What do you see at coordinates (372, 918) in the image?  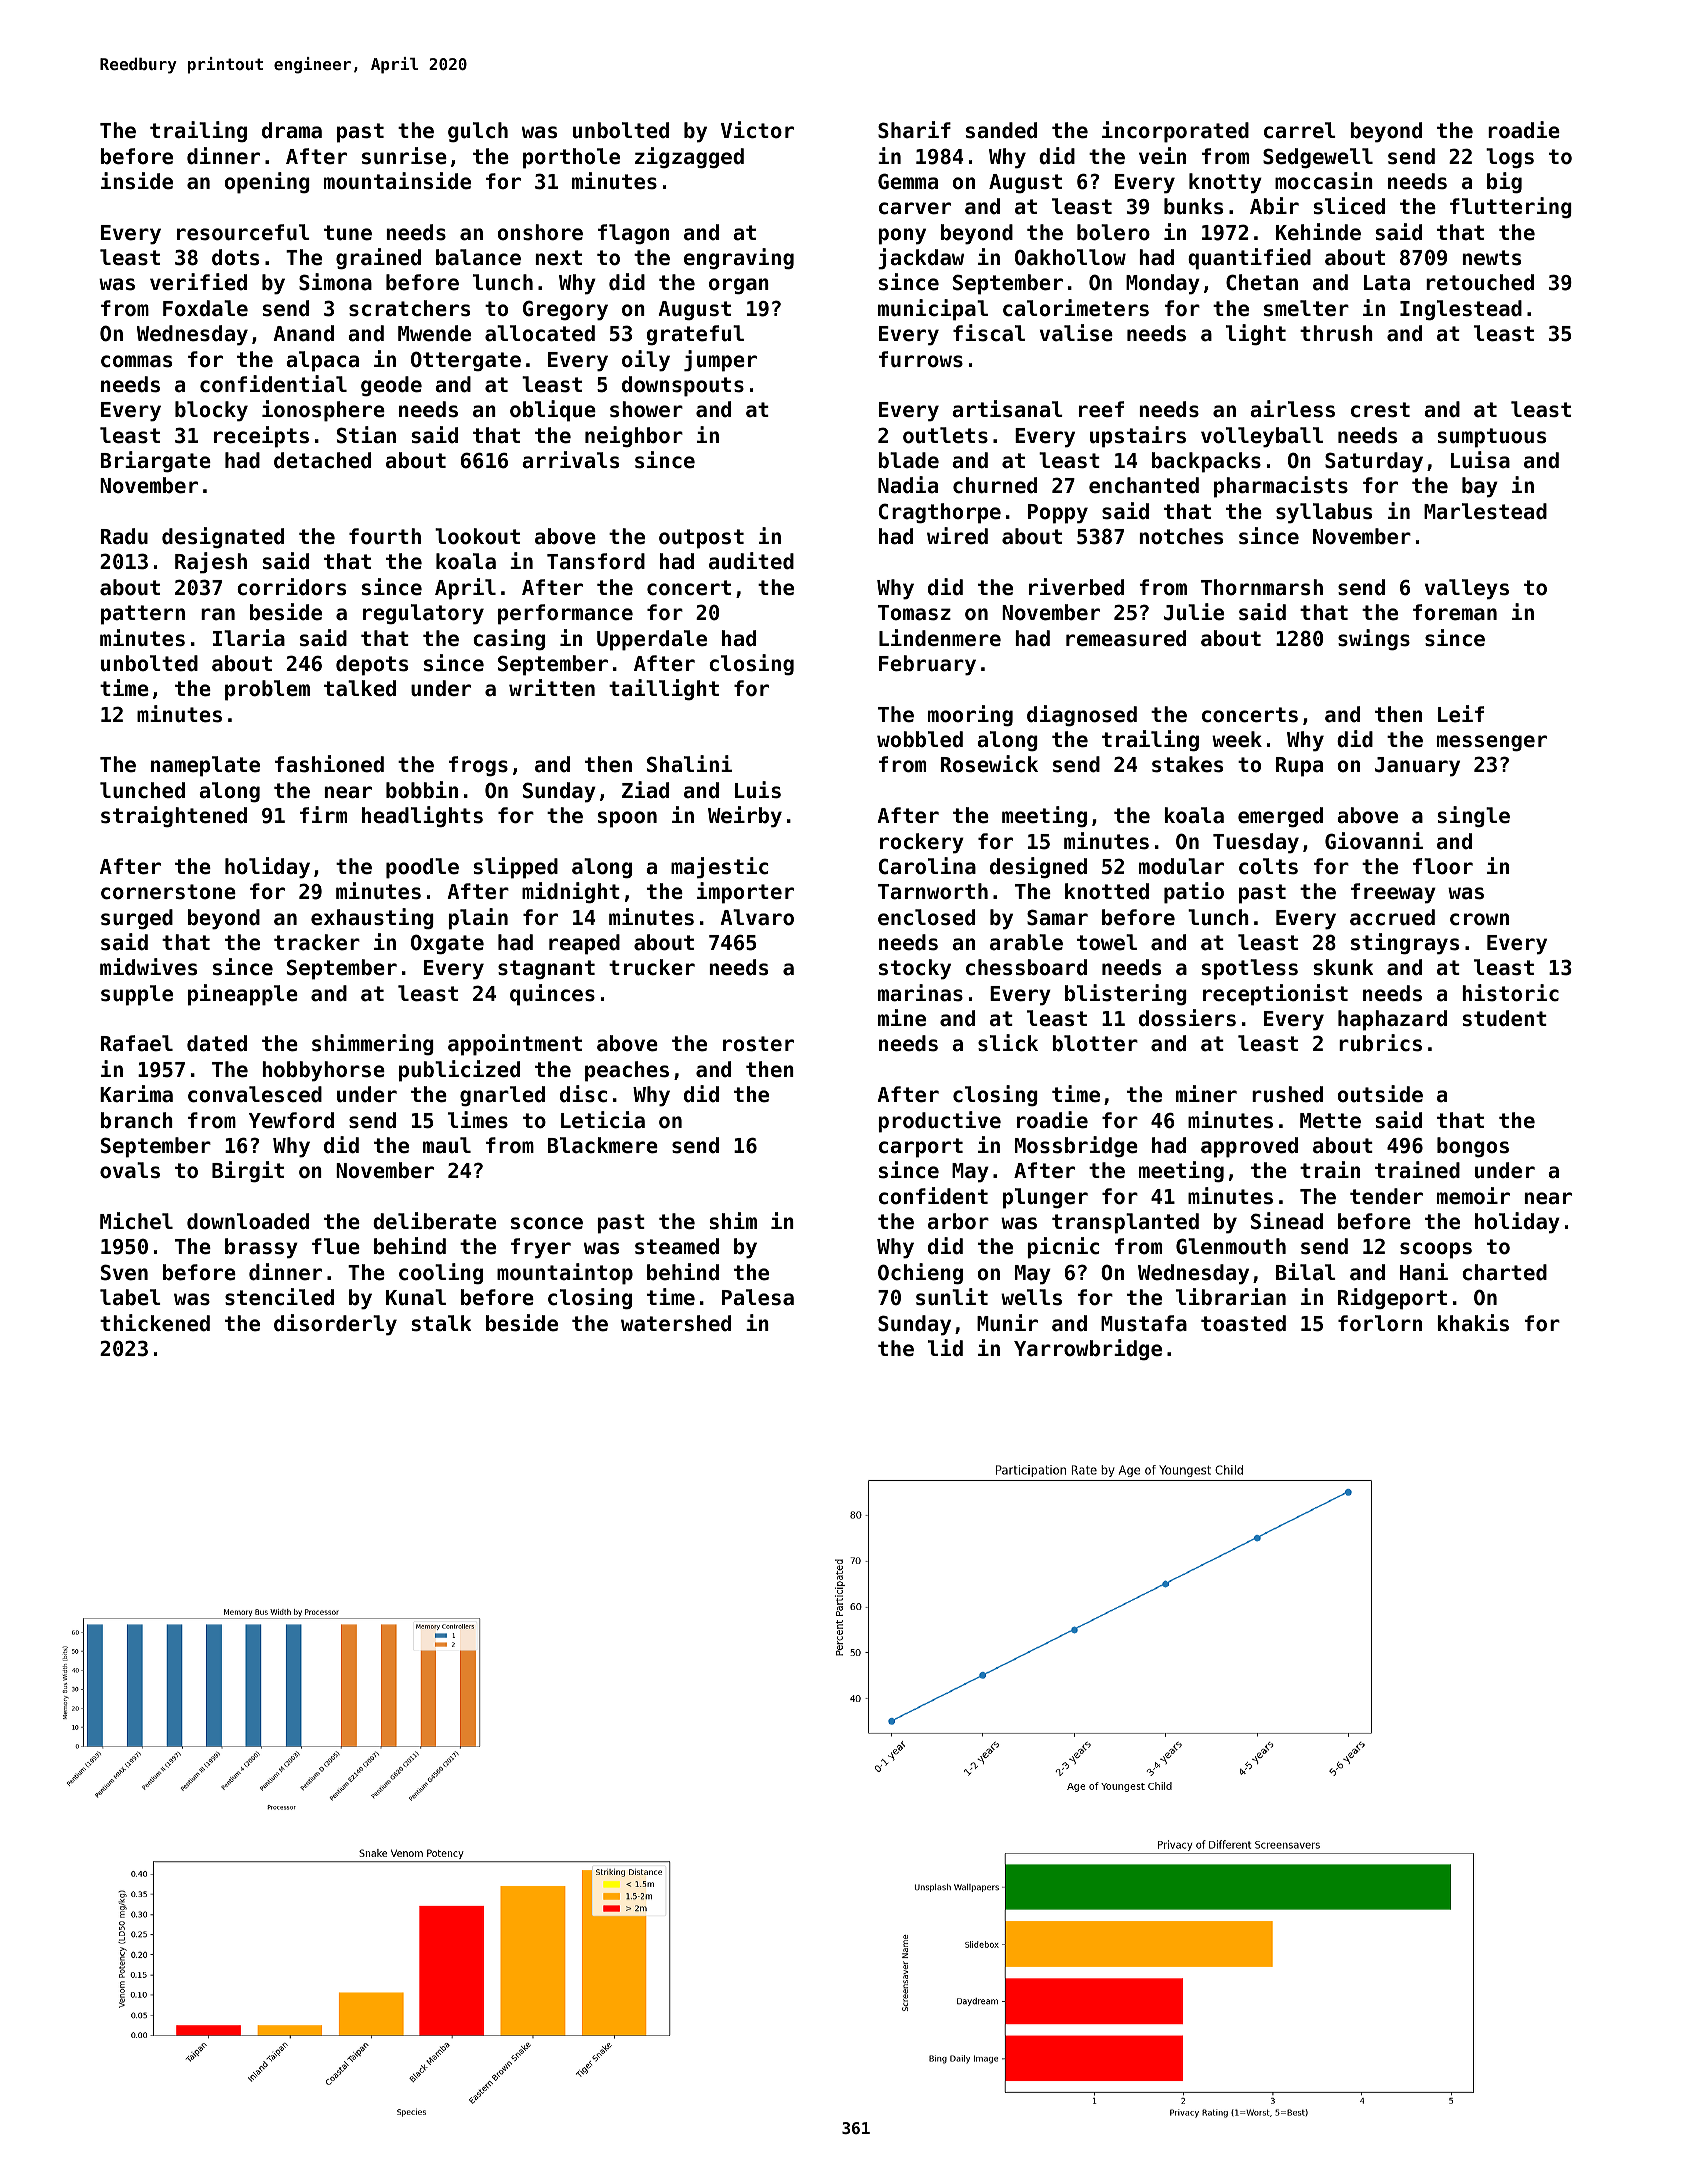 I see `exhausting` at bounding box center [372, 918].
